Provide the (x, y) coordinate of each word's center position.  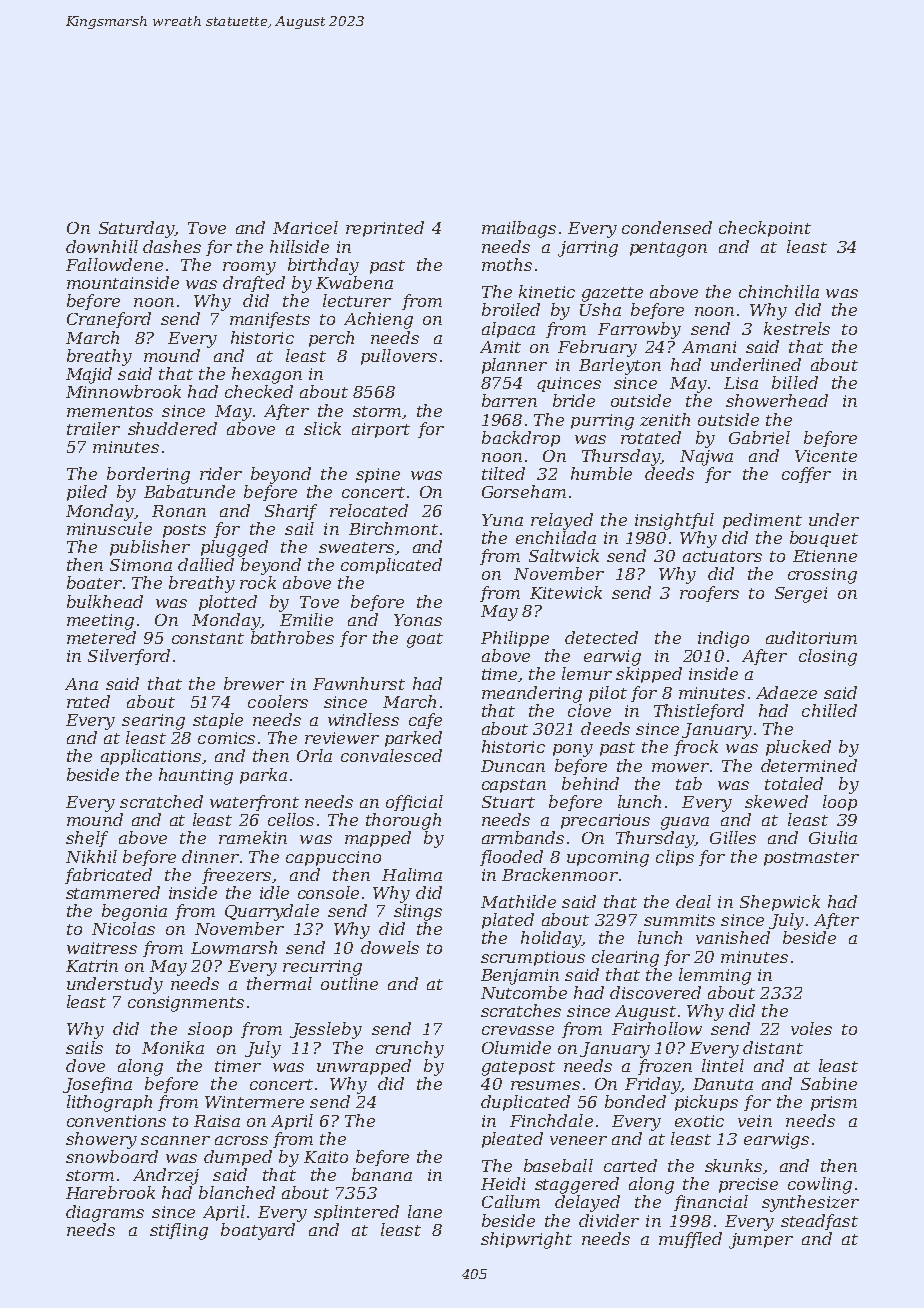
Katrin (92, 966)
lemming (715, 976)
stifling (179, 1231)
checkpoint (765, 229)
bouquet (824, 539)
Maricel (305, 227)
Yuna (502, 520)
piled (87, 493)
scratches (521, 1010)
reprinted (385, 229)
